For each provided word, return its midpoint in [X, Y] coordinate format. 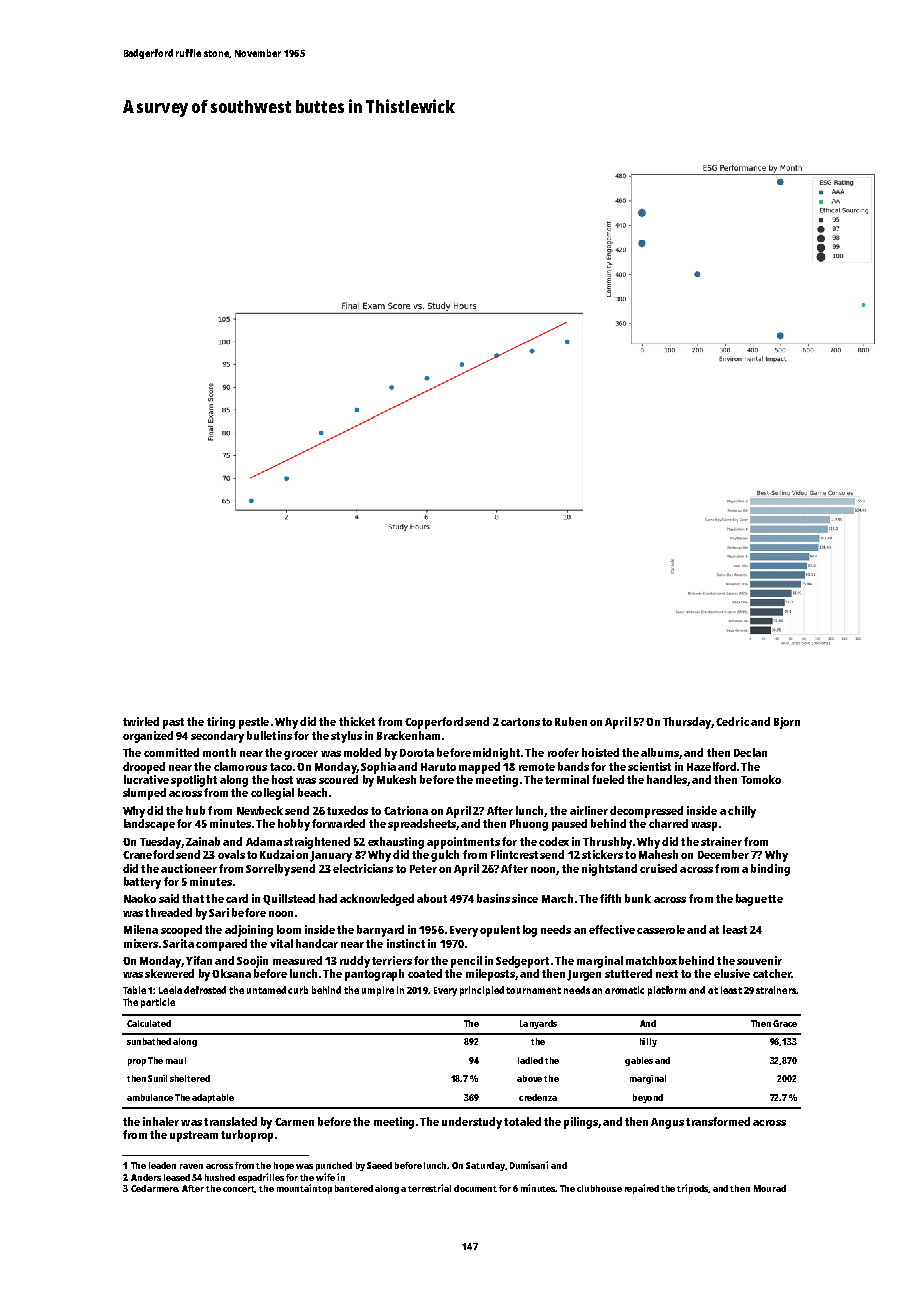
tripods [693, 1189]
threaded [168, 912]
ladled [530, 1060]
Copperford [434, 723]
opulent [500, 931]
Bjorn [787, 723]
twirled [141, 721]
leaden [162, 1165]
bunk [638, 898]
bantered [354, 1188]
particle [158, 1003]
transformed [718, 1121]
